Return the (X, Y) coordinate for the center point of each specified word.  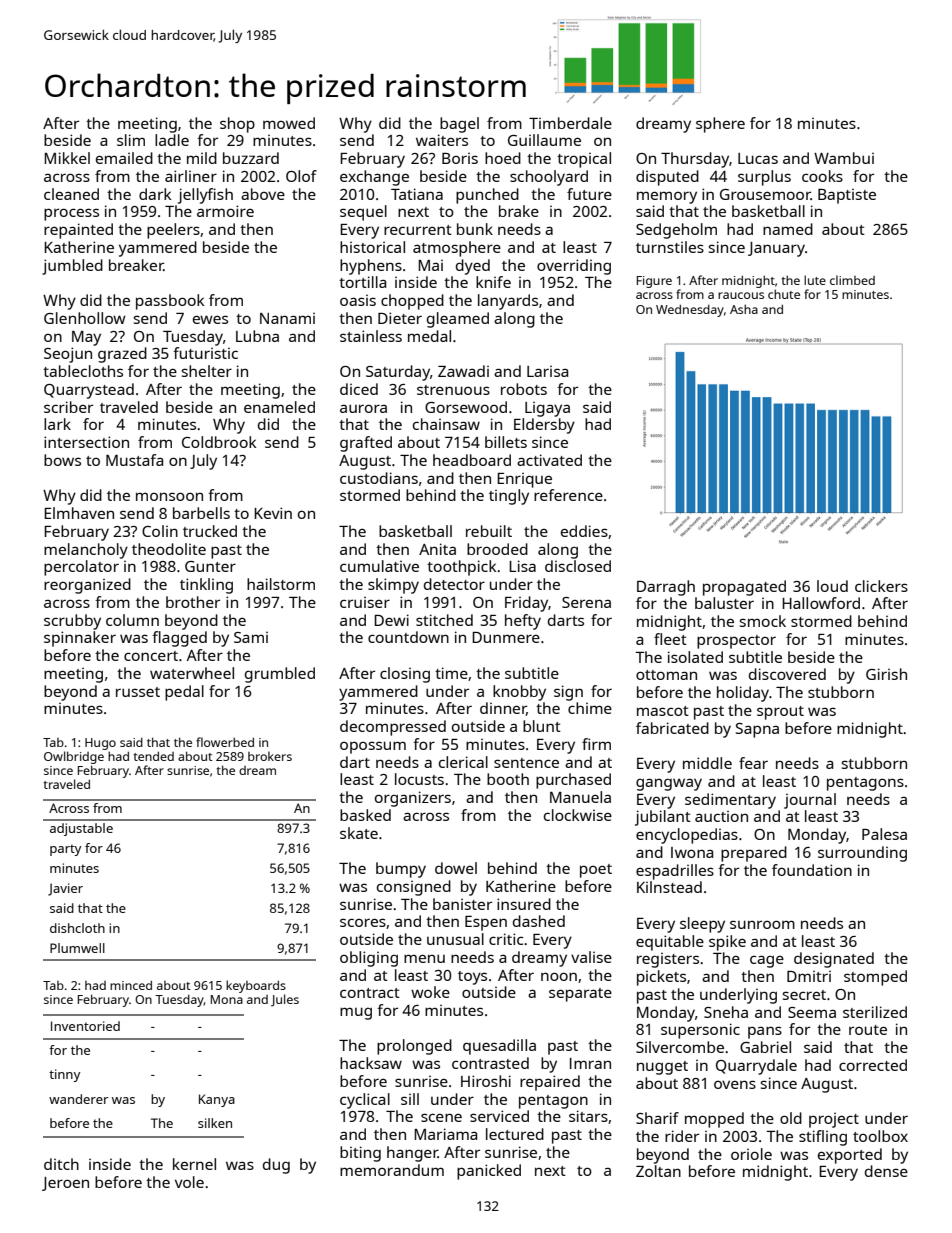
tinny (64, 1075)
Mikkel (67, 158)
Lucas (758, 158)
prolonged (414, 1047)
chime (590, 708)
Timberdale (570, 123)
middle (707, 763)
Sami (251, 637)
